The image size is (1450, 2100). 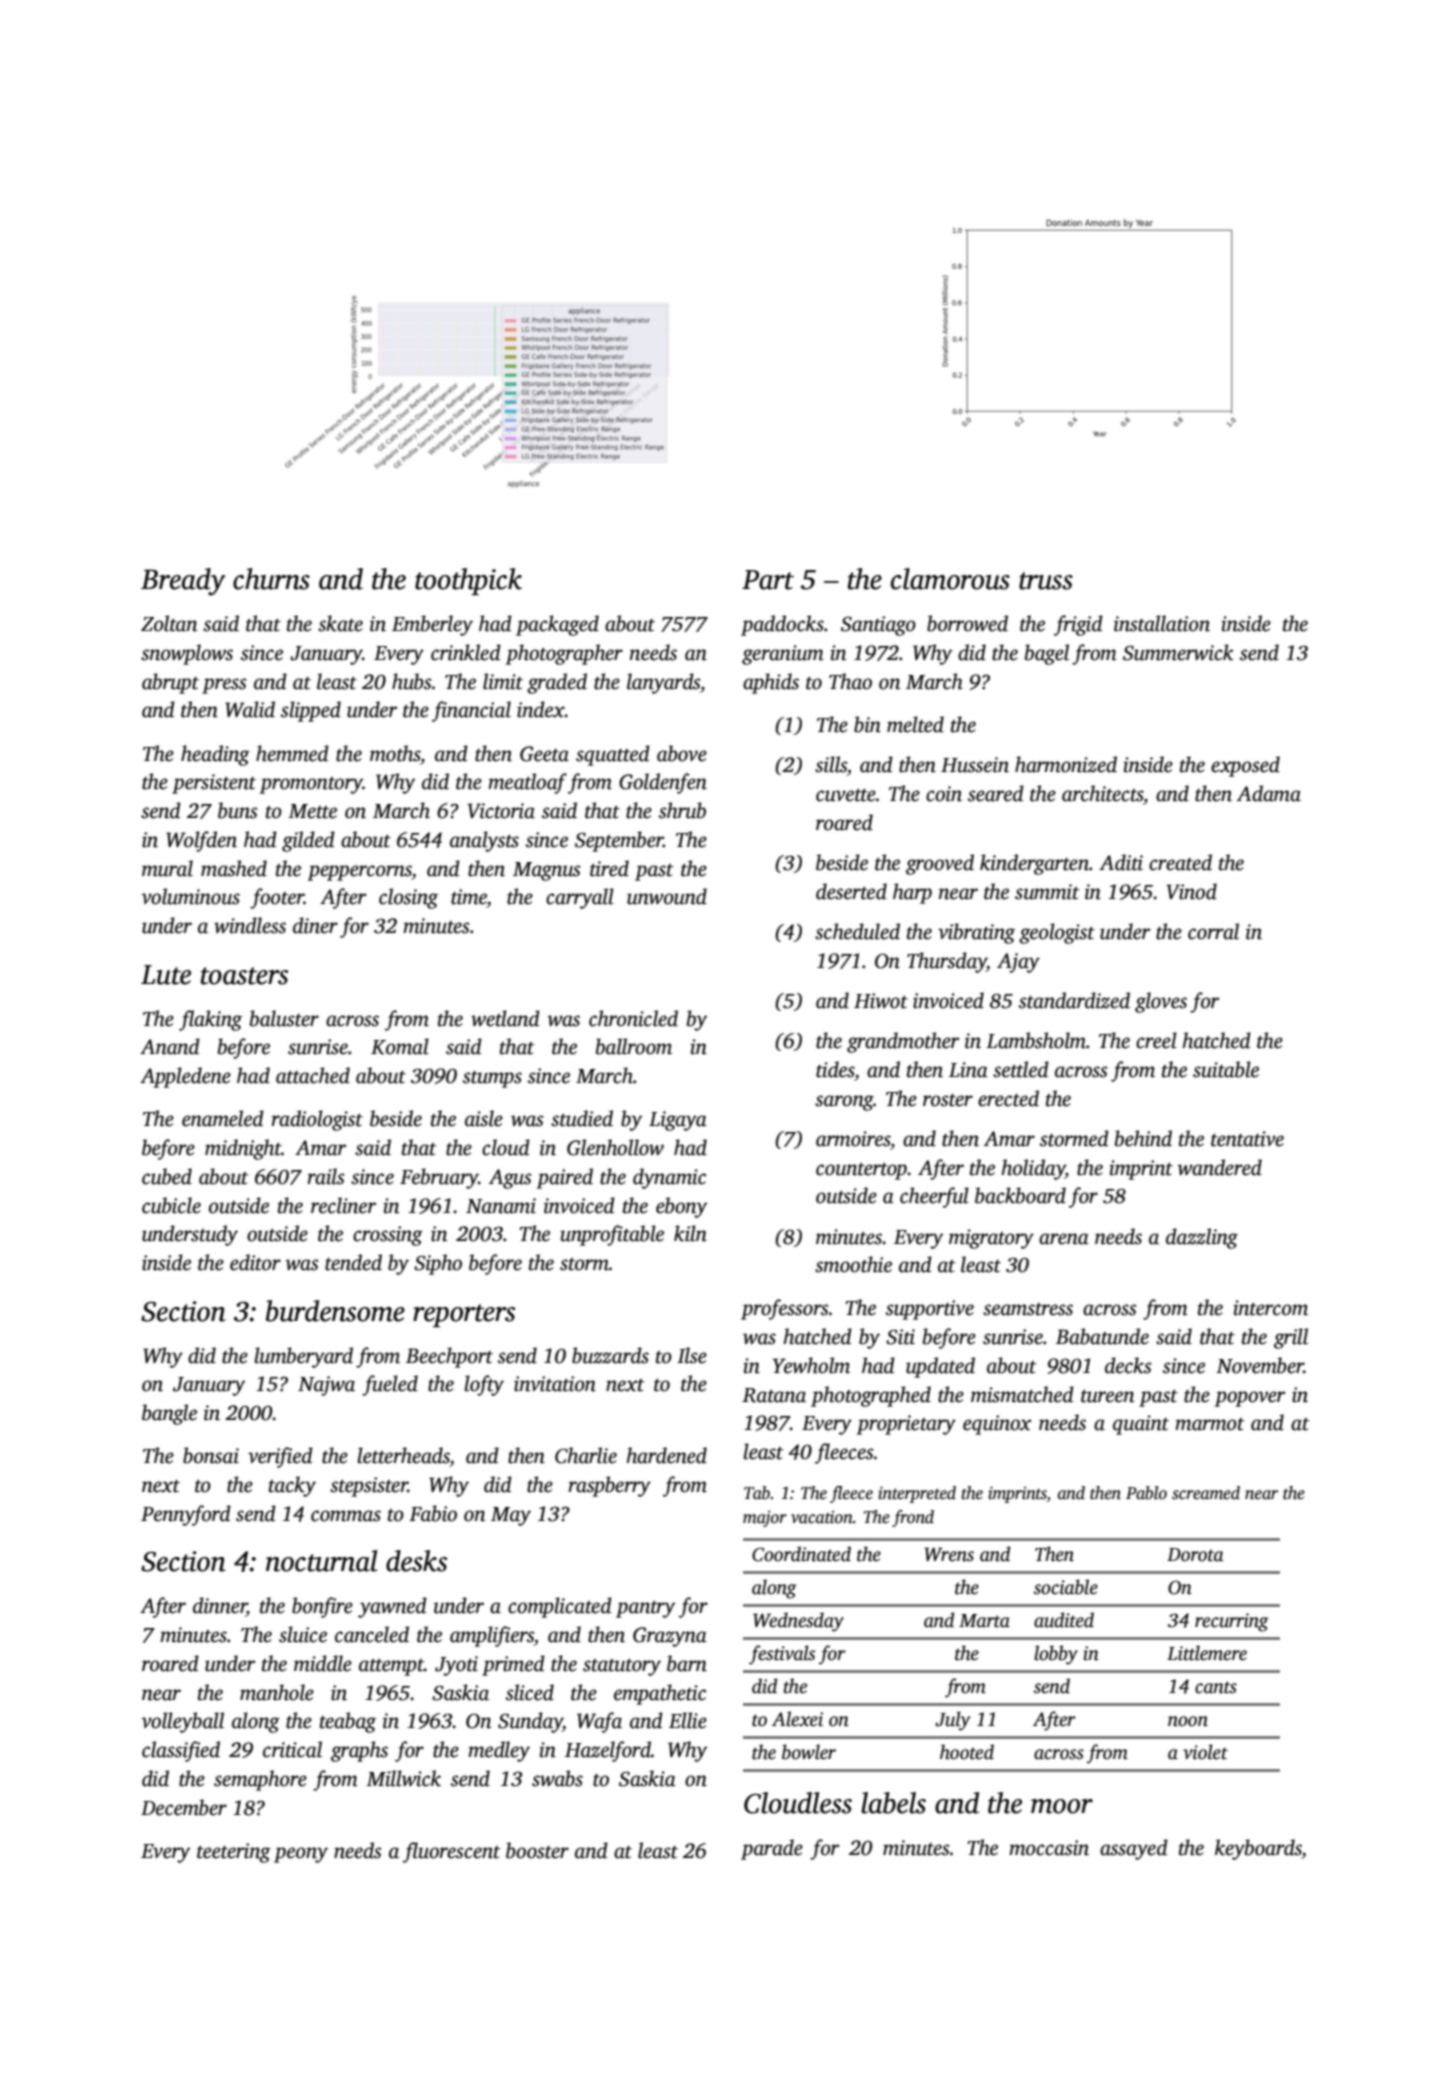 What do you see at coordinates (645, 1609) in the page?
I see `pantry` at bounding box center [645, 1609].
